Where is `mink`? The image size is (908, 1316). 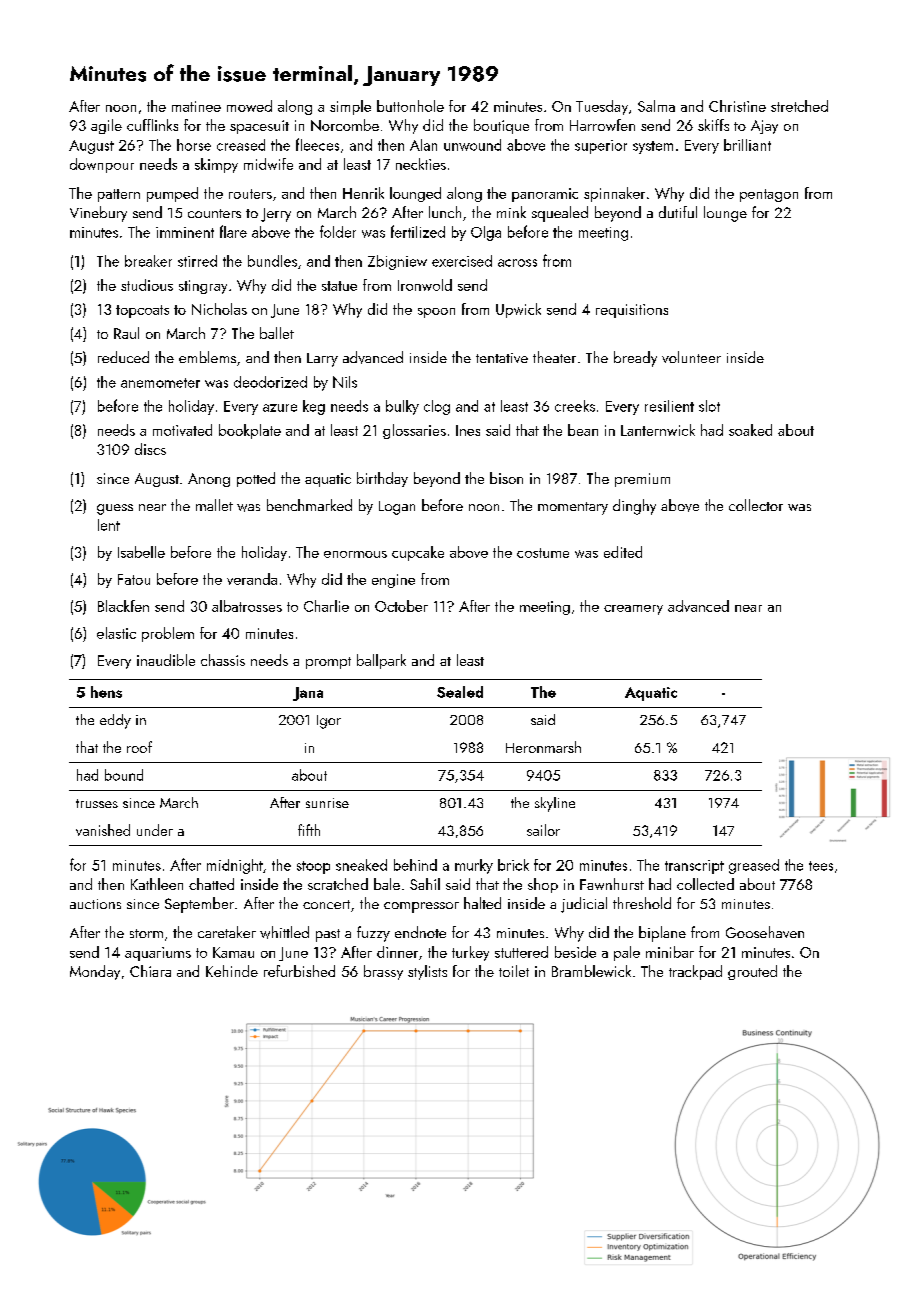
mink is located at coordinates (511, 212).
